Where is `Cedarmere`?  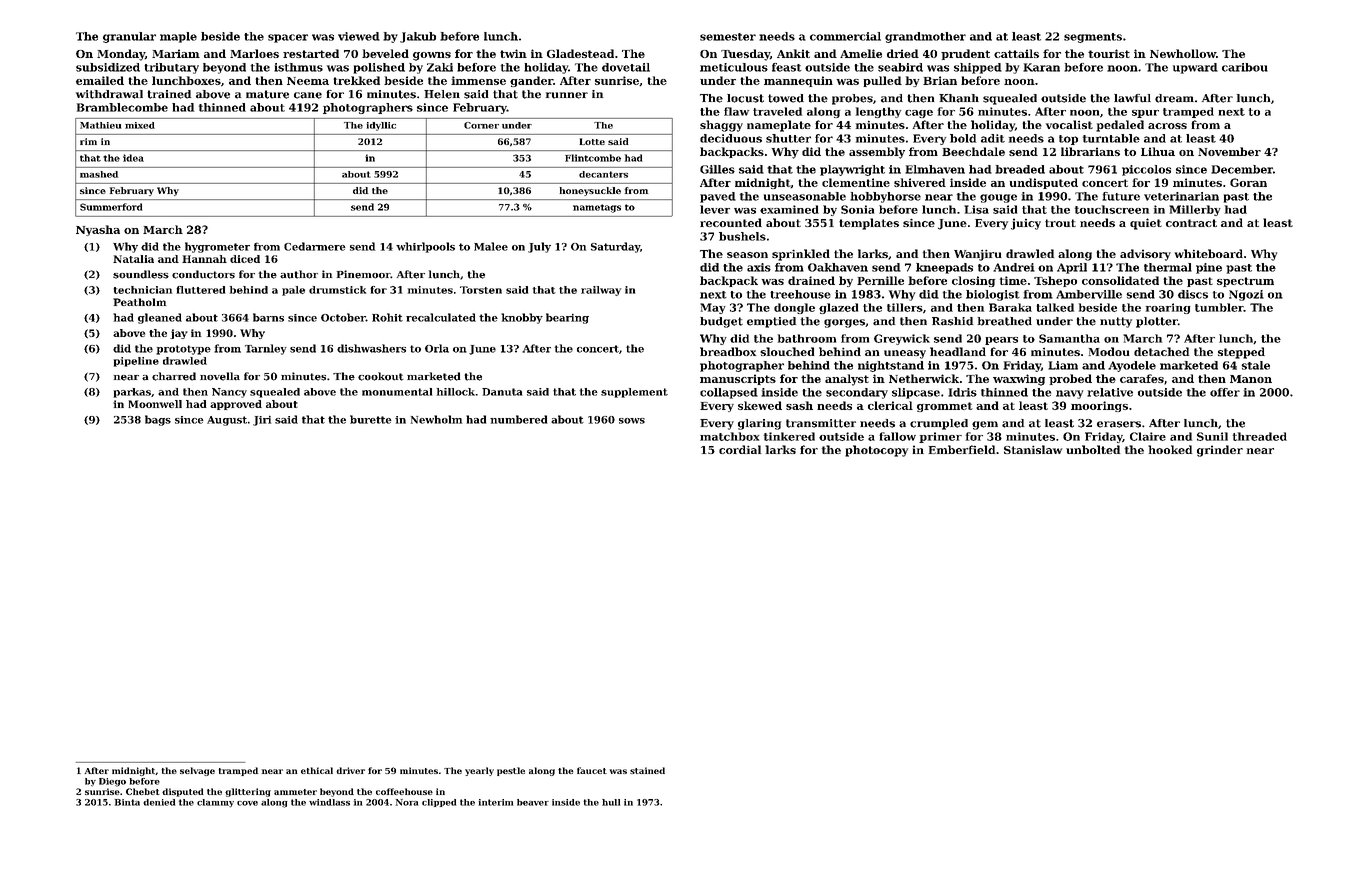
Cedarmere is located at coordinates (314, 246).
